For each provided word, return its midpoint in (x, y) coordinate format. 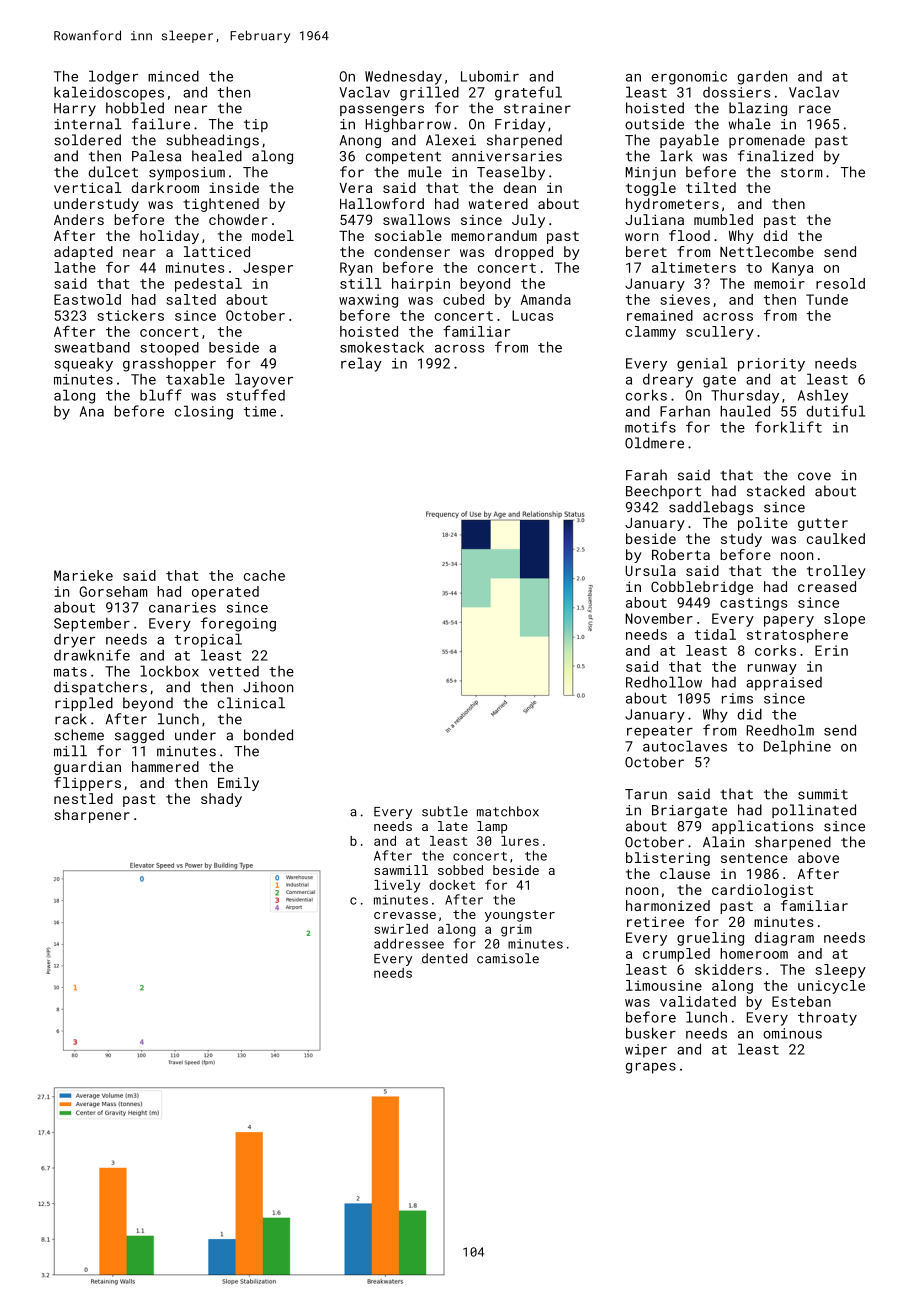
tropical (208, 640)
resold (840, 283)
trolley (836, 572)
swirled (401, 929)
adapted (83, 253)
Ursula (650, 570)
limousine (664, 985)
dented (445, 958)
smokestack (382, 347)
